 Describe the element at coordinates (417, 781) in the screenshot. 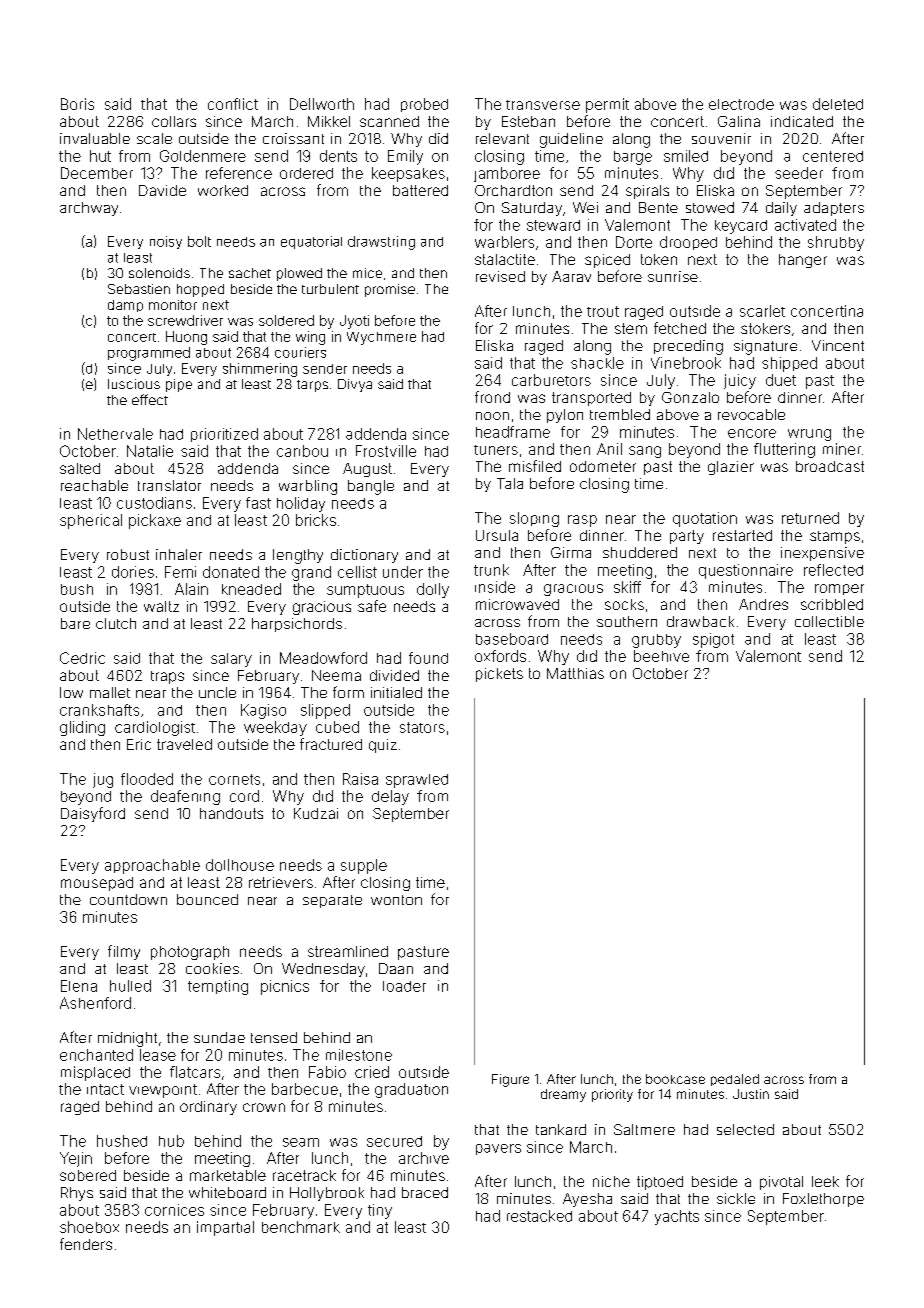

I see `sprawled` at that location.
